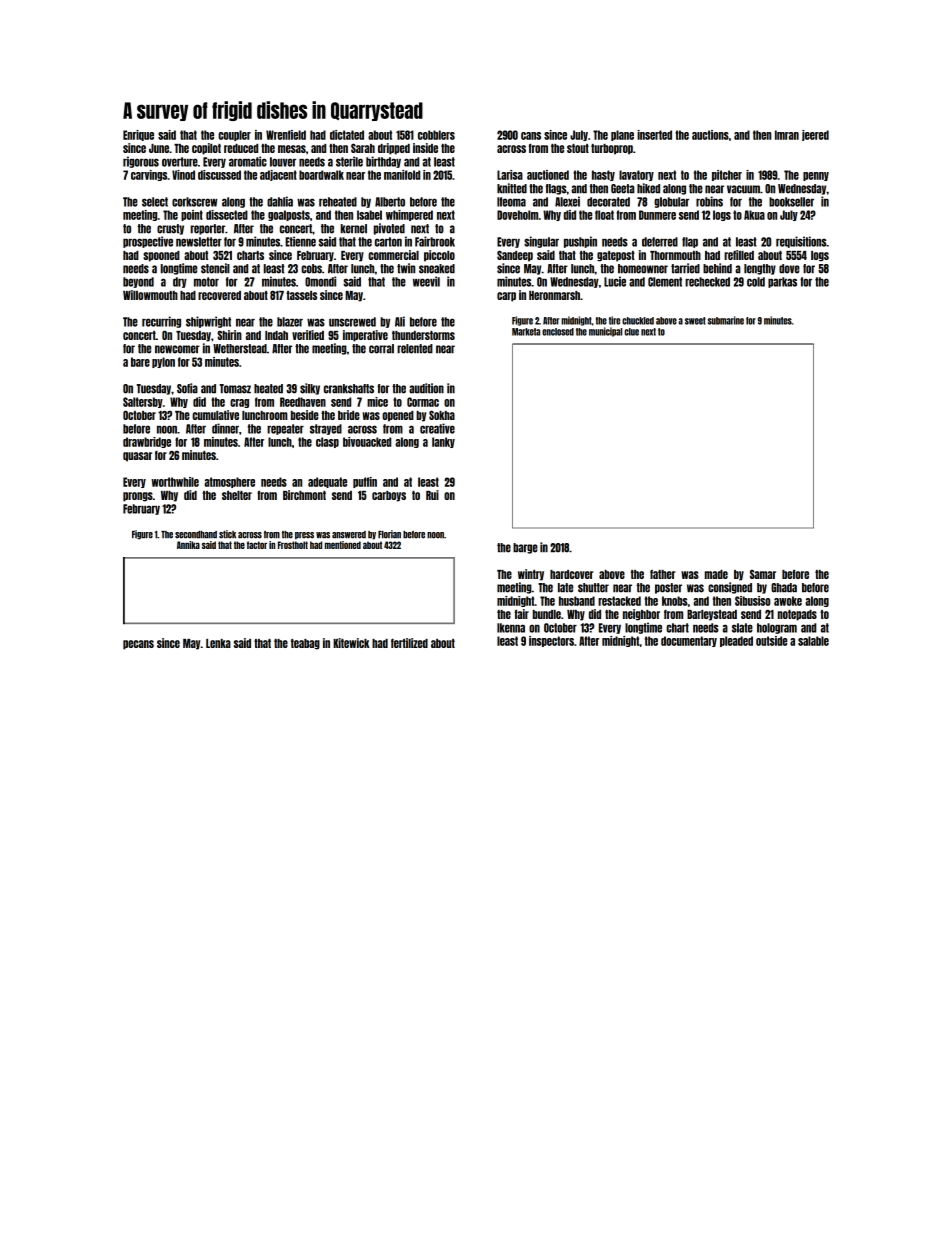 The image size is (952, 1233). I want to click on Larisa, so click(510, 175).
